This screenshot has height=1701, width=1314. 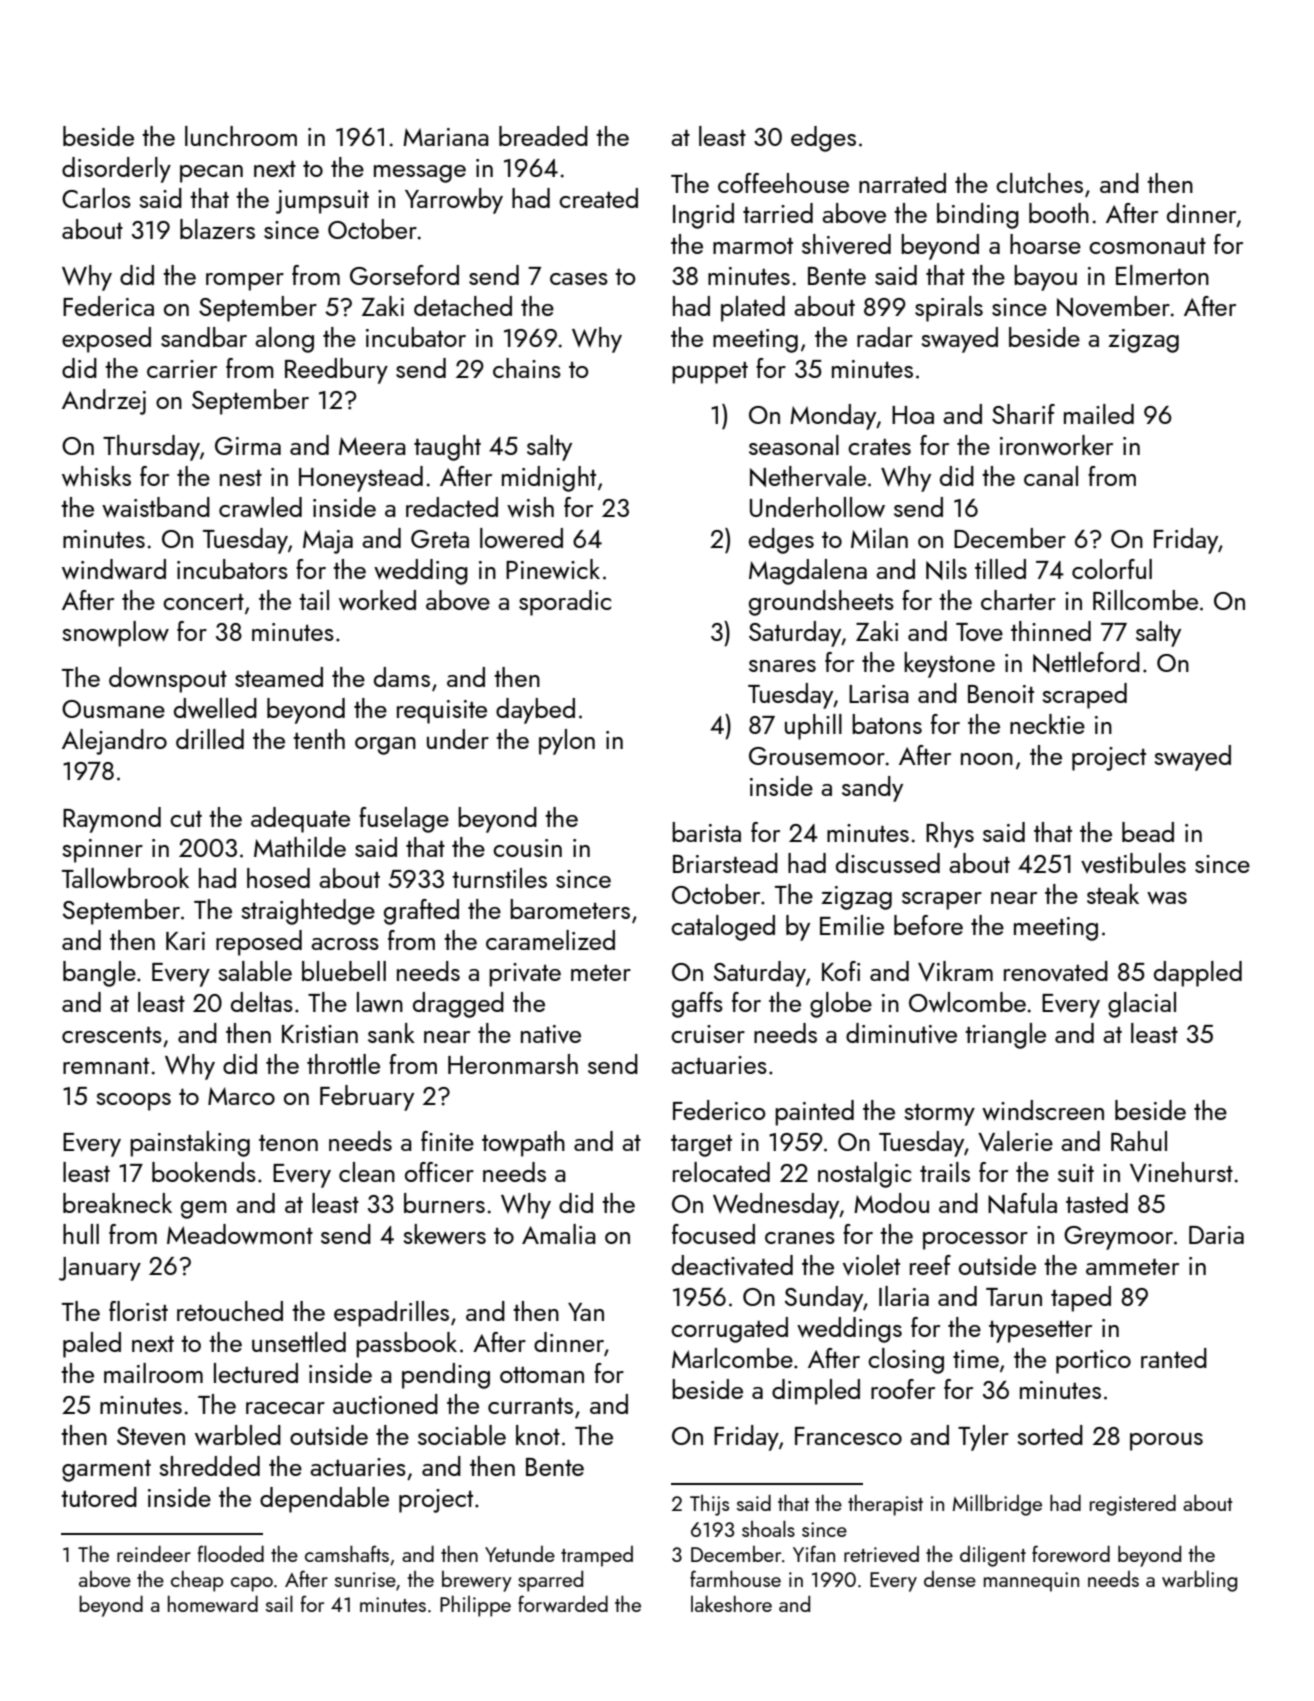 I want to click on Magdalena, so click(x=808, y=572).
